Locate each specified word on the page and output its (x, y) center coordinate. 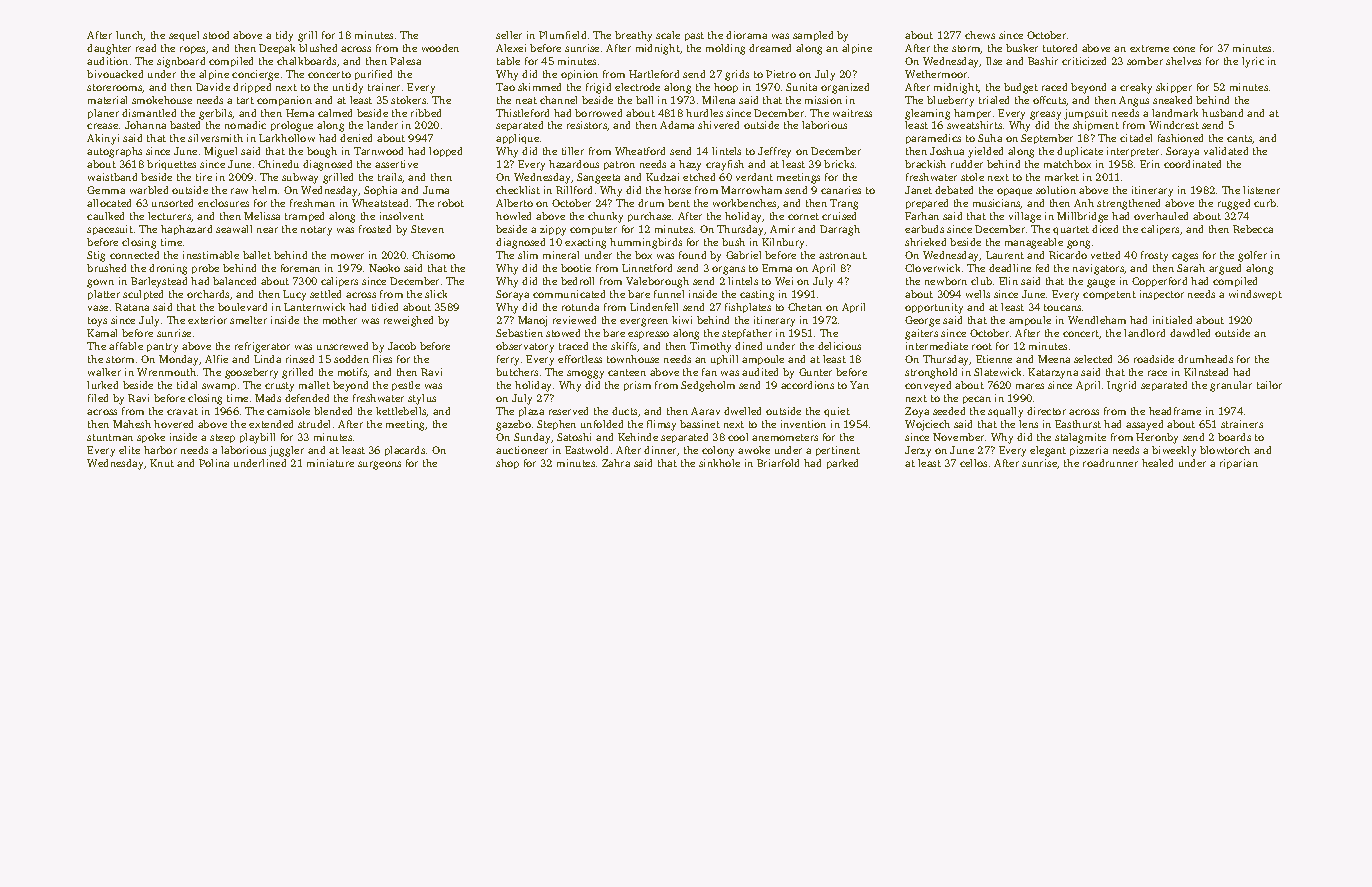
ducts (624, 411)
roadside (1154, 359)
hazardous (574, 164)
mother (340, 320)
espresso (648, 335)
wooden (440, 48)
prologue (292, 126)
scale (668, 35)
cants (1240, 139)
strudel (314, 424)
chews (980, 35)
